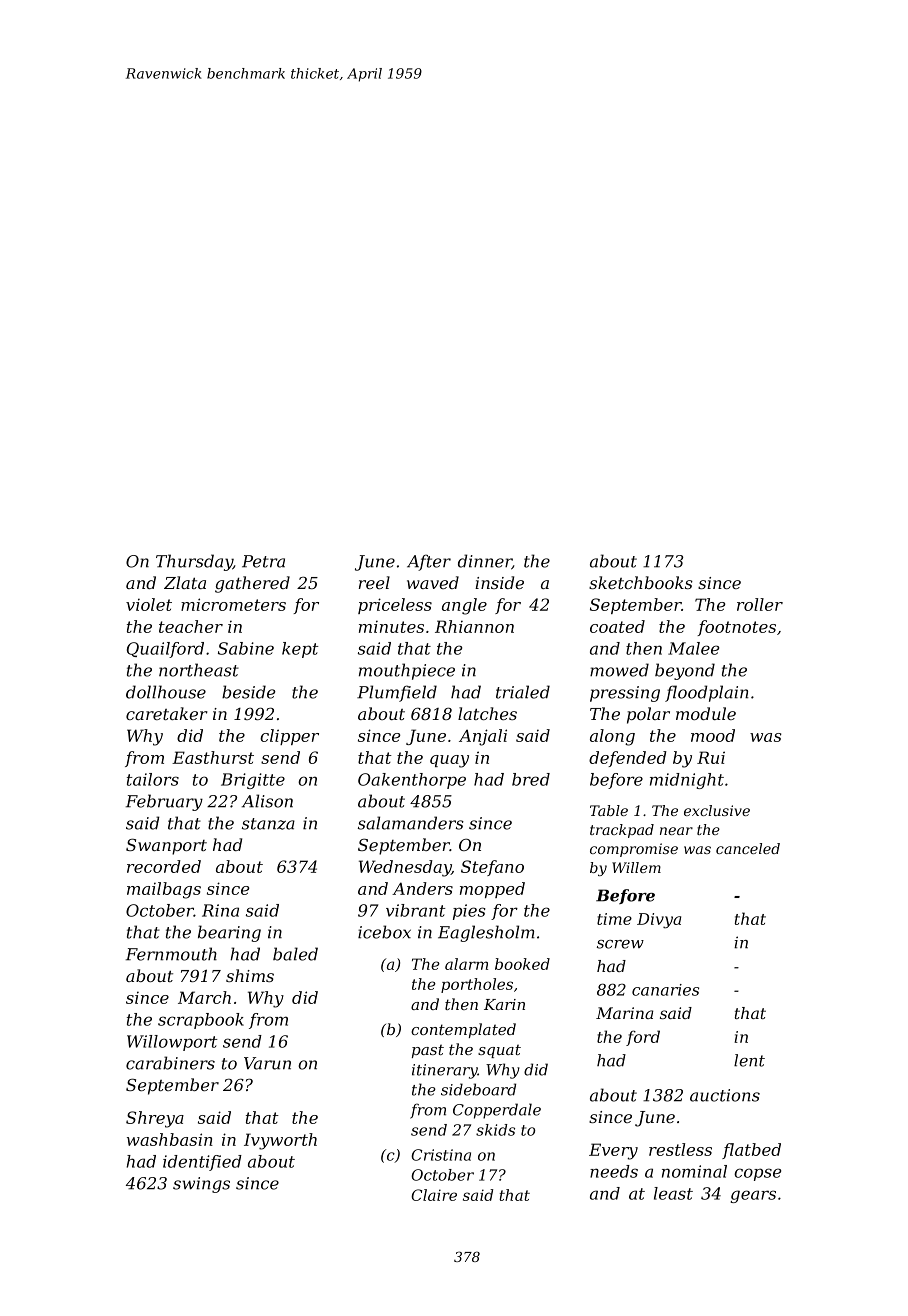  What do you see at coordinates (693, 648) in the document?
I see `Malee` at bounding box center [693, 648].
